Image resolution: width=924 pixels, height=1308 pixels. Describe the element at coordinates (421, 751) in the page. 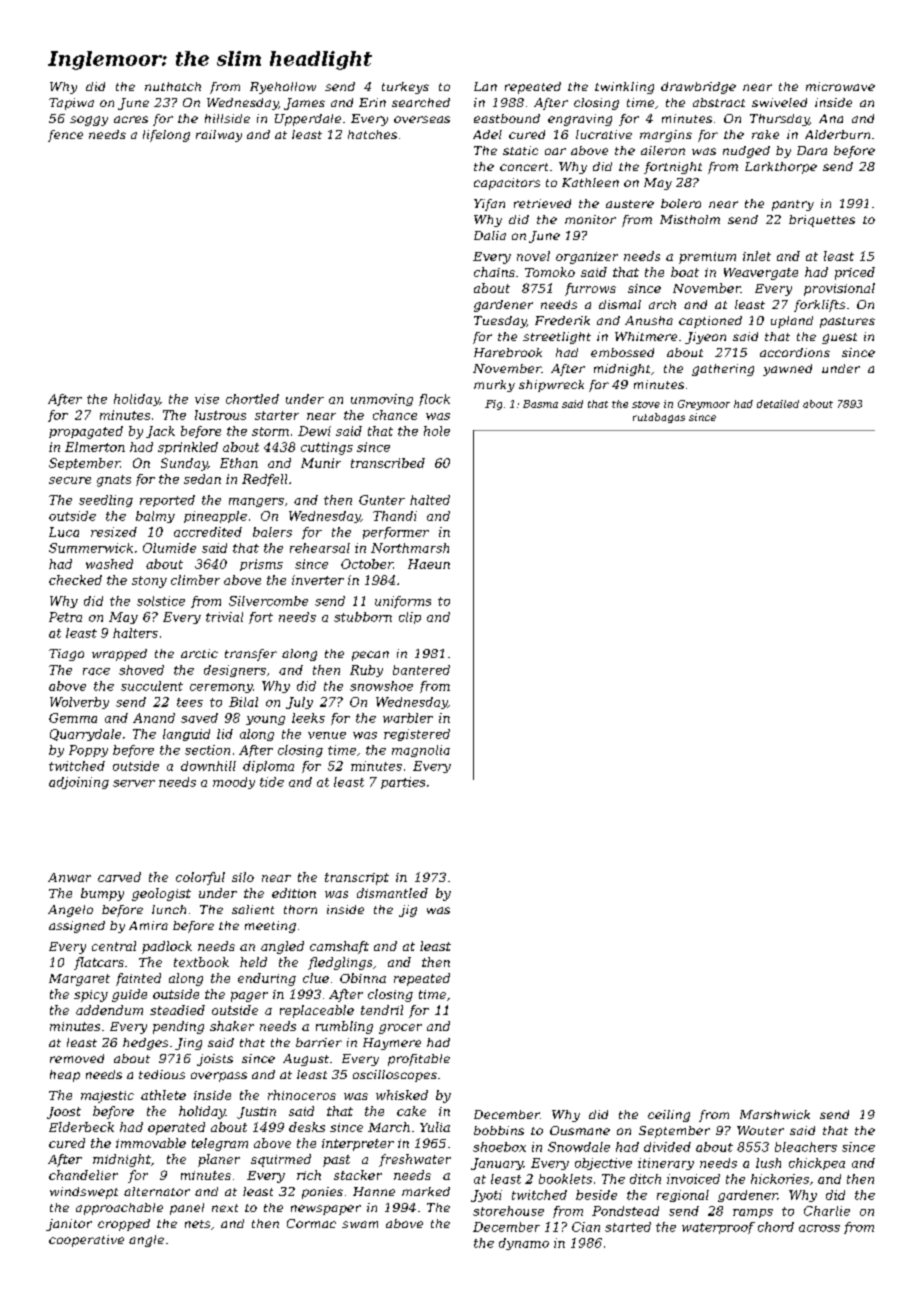

I see `magnolia` at that location.
